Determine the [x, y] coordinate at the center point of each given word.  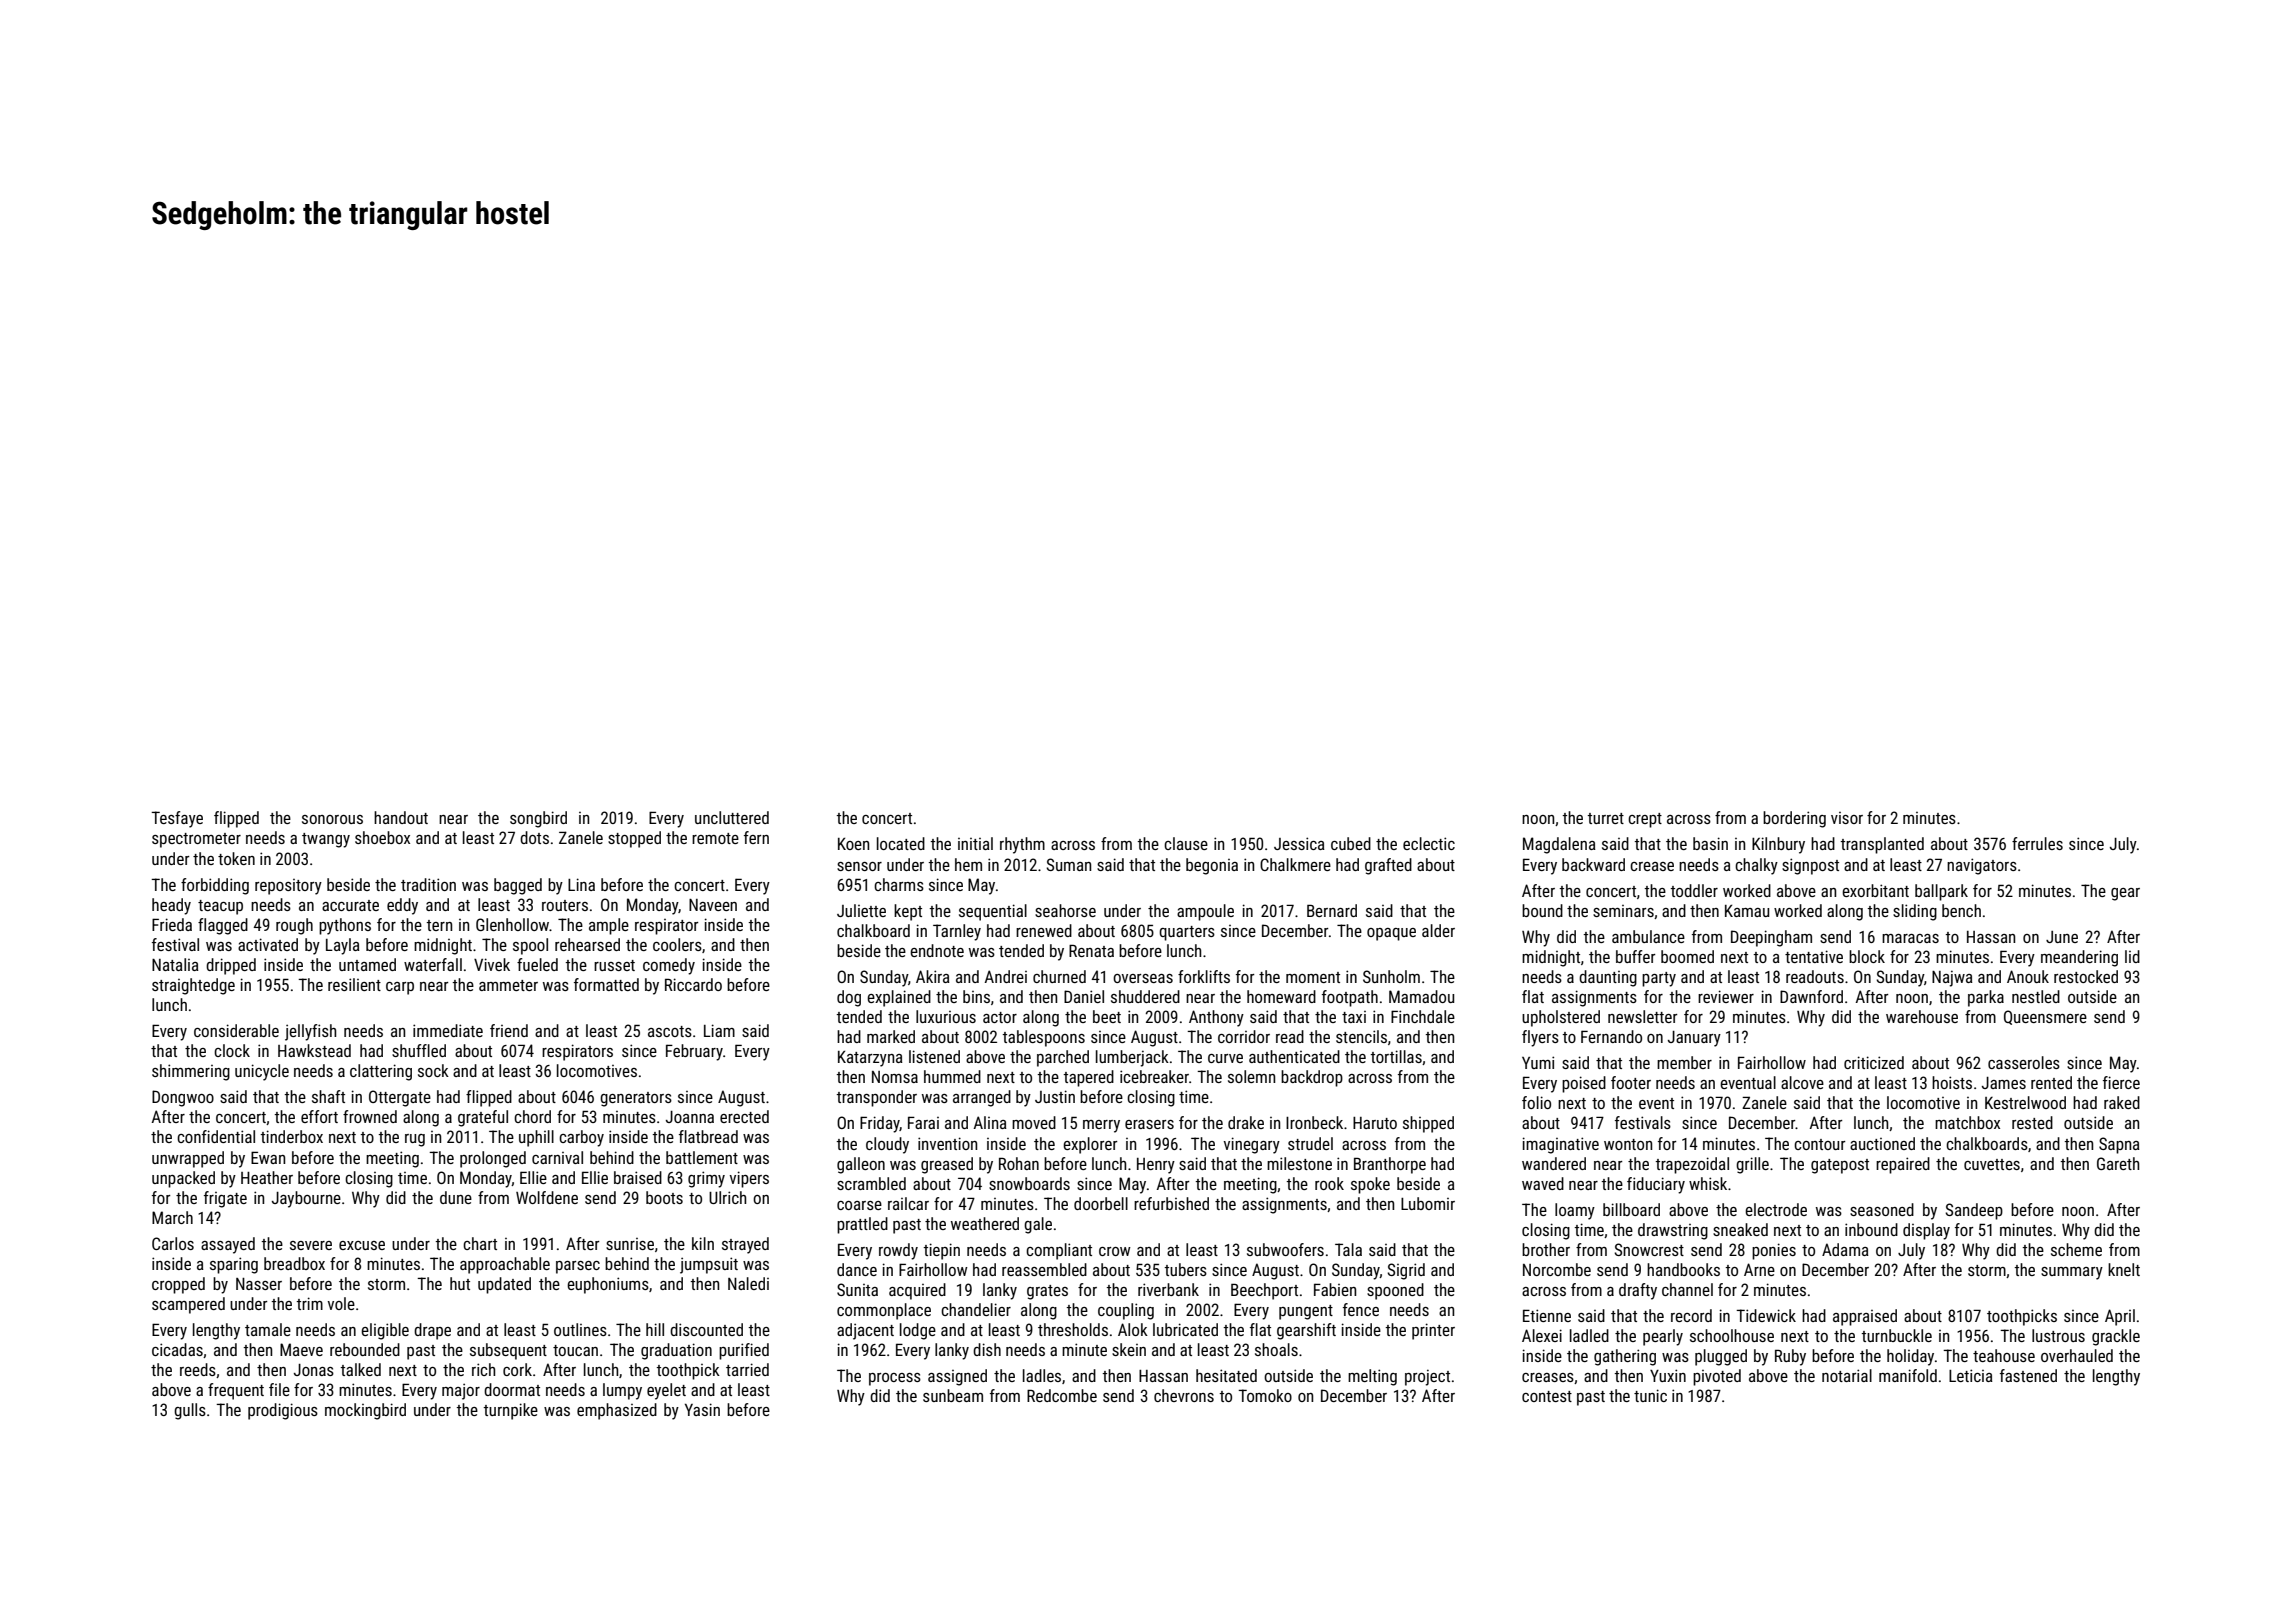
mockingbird [365, 1411]
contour [1819, 1144]
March [172, 1217]
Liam [719, 1030]
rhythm [1022, 845]
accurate [350, 905]
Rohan [1019, 1163]
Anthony [1216, 1018]
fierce [2121, 1082]
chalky [1756, 866]
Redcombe [1062, 1395]
